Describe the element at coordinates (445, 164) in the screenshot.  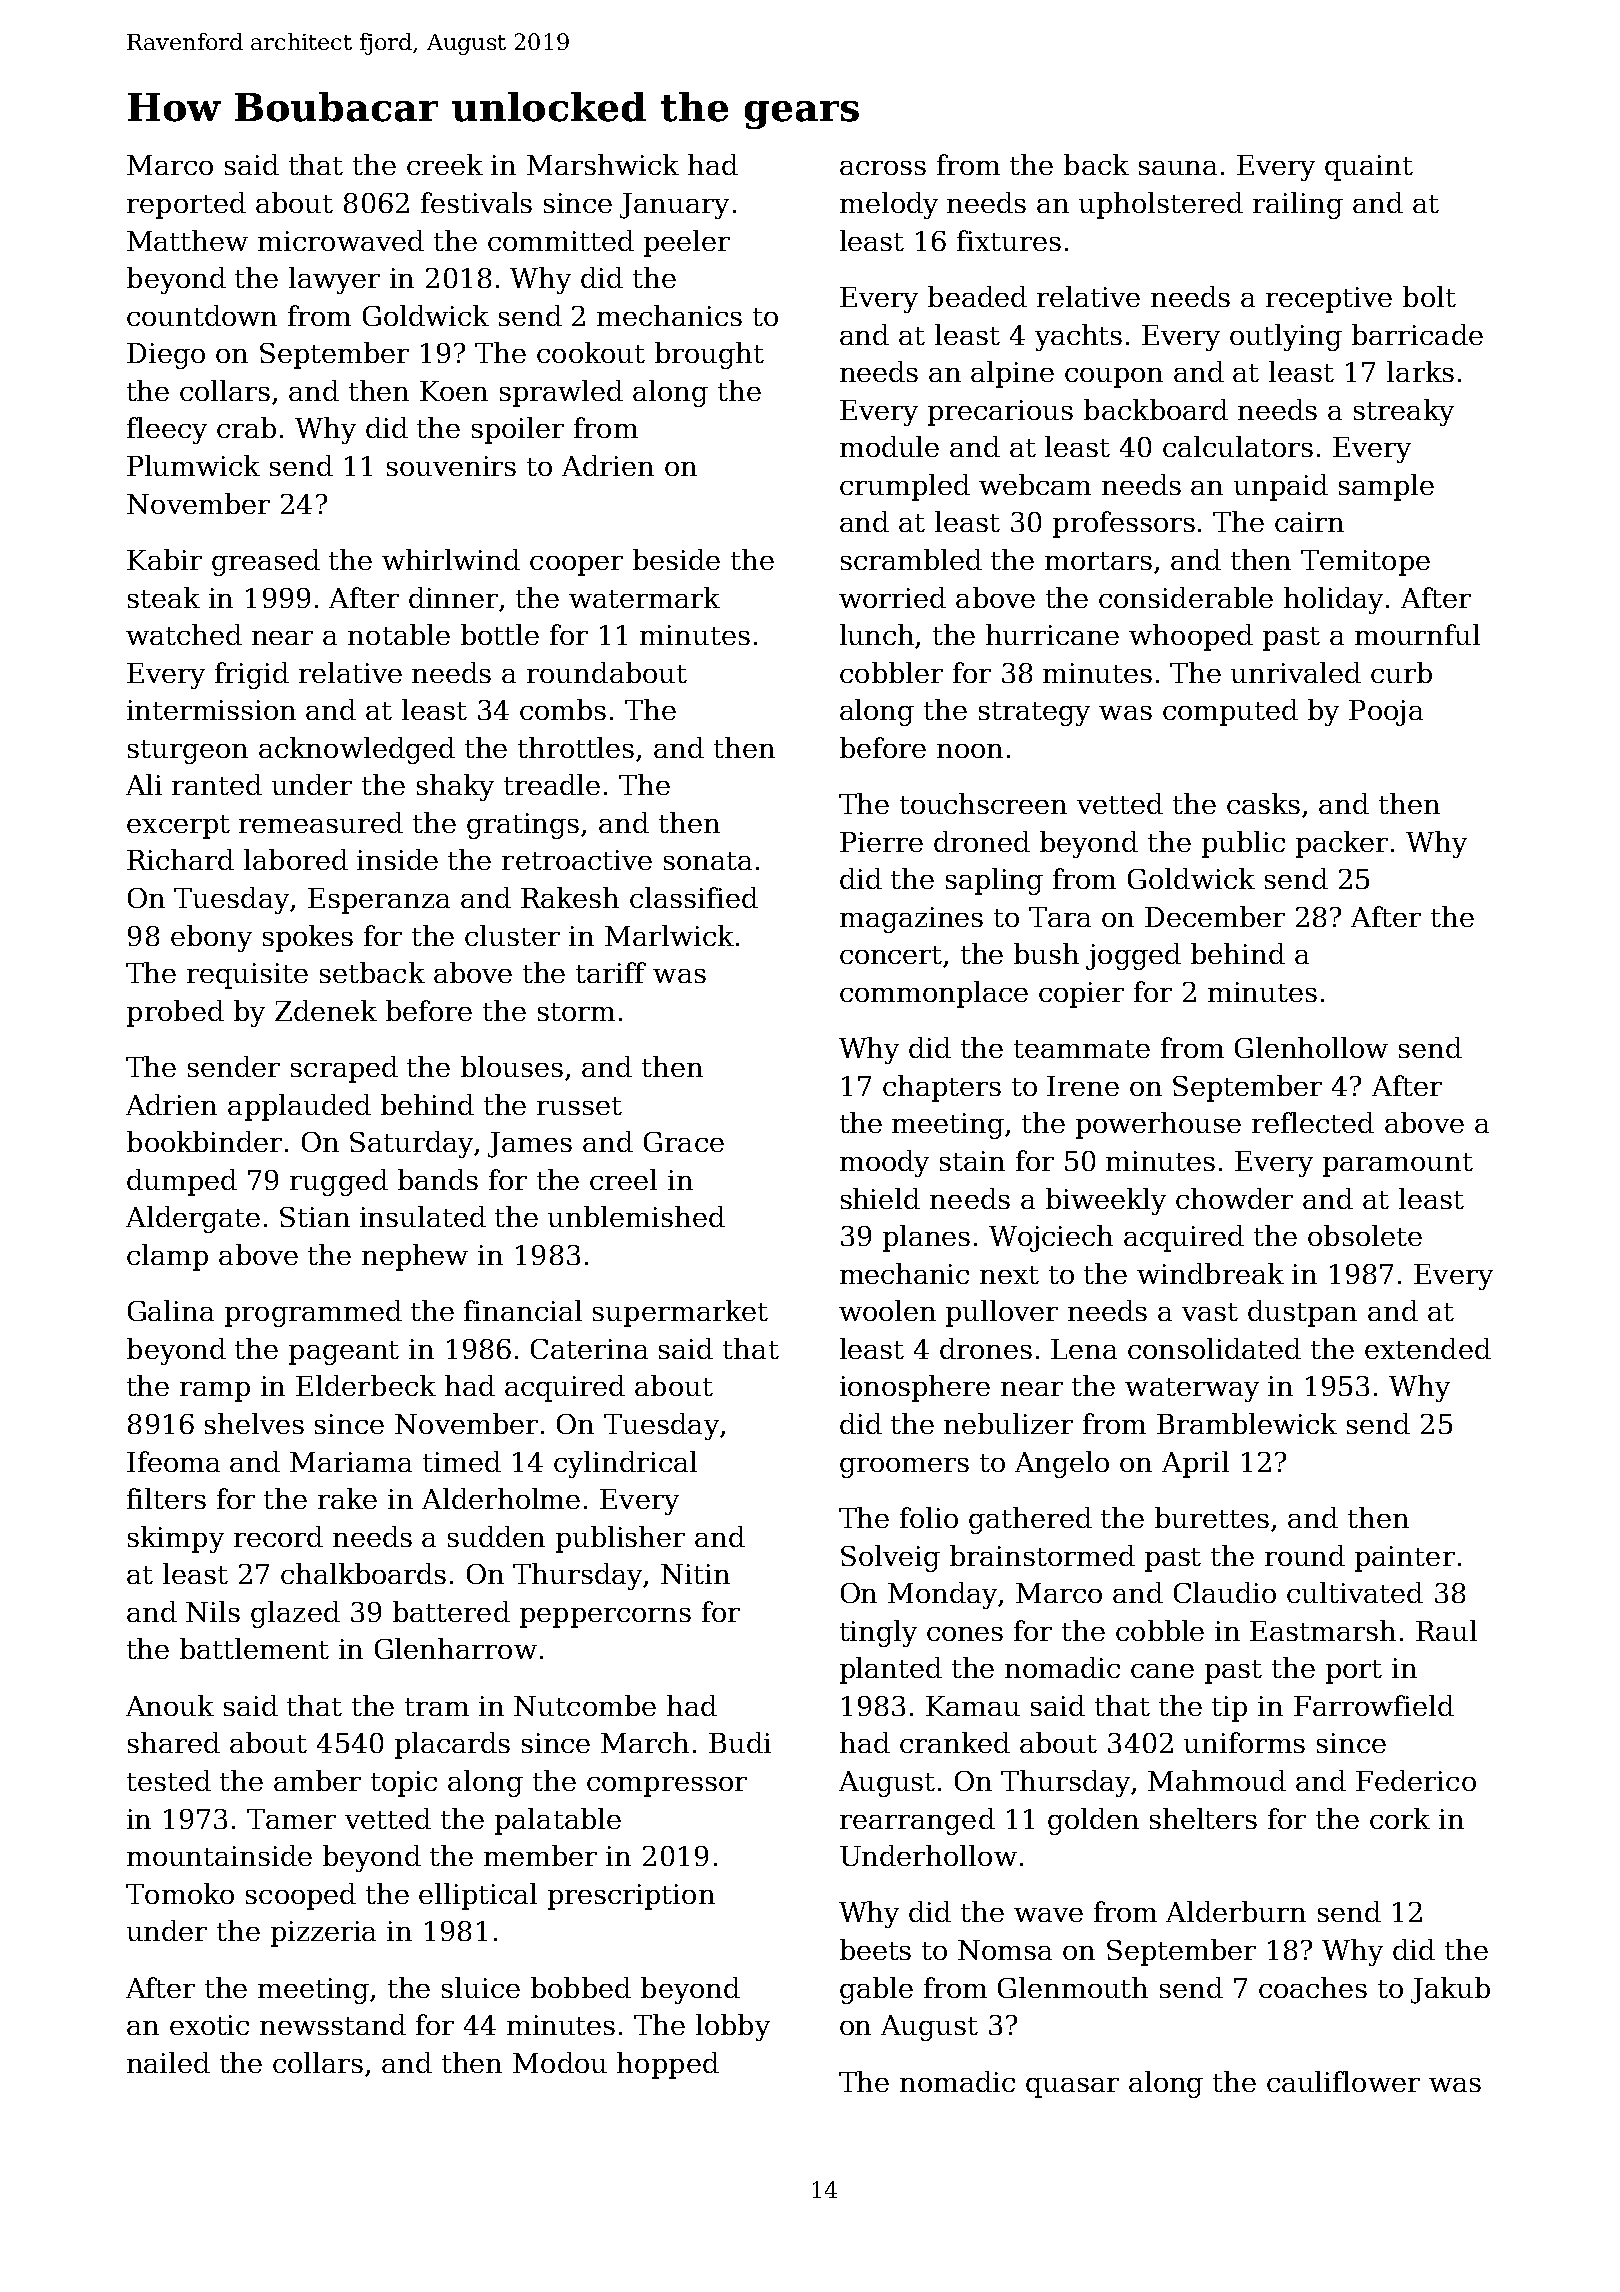
I see `creek` at that location.
